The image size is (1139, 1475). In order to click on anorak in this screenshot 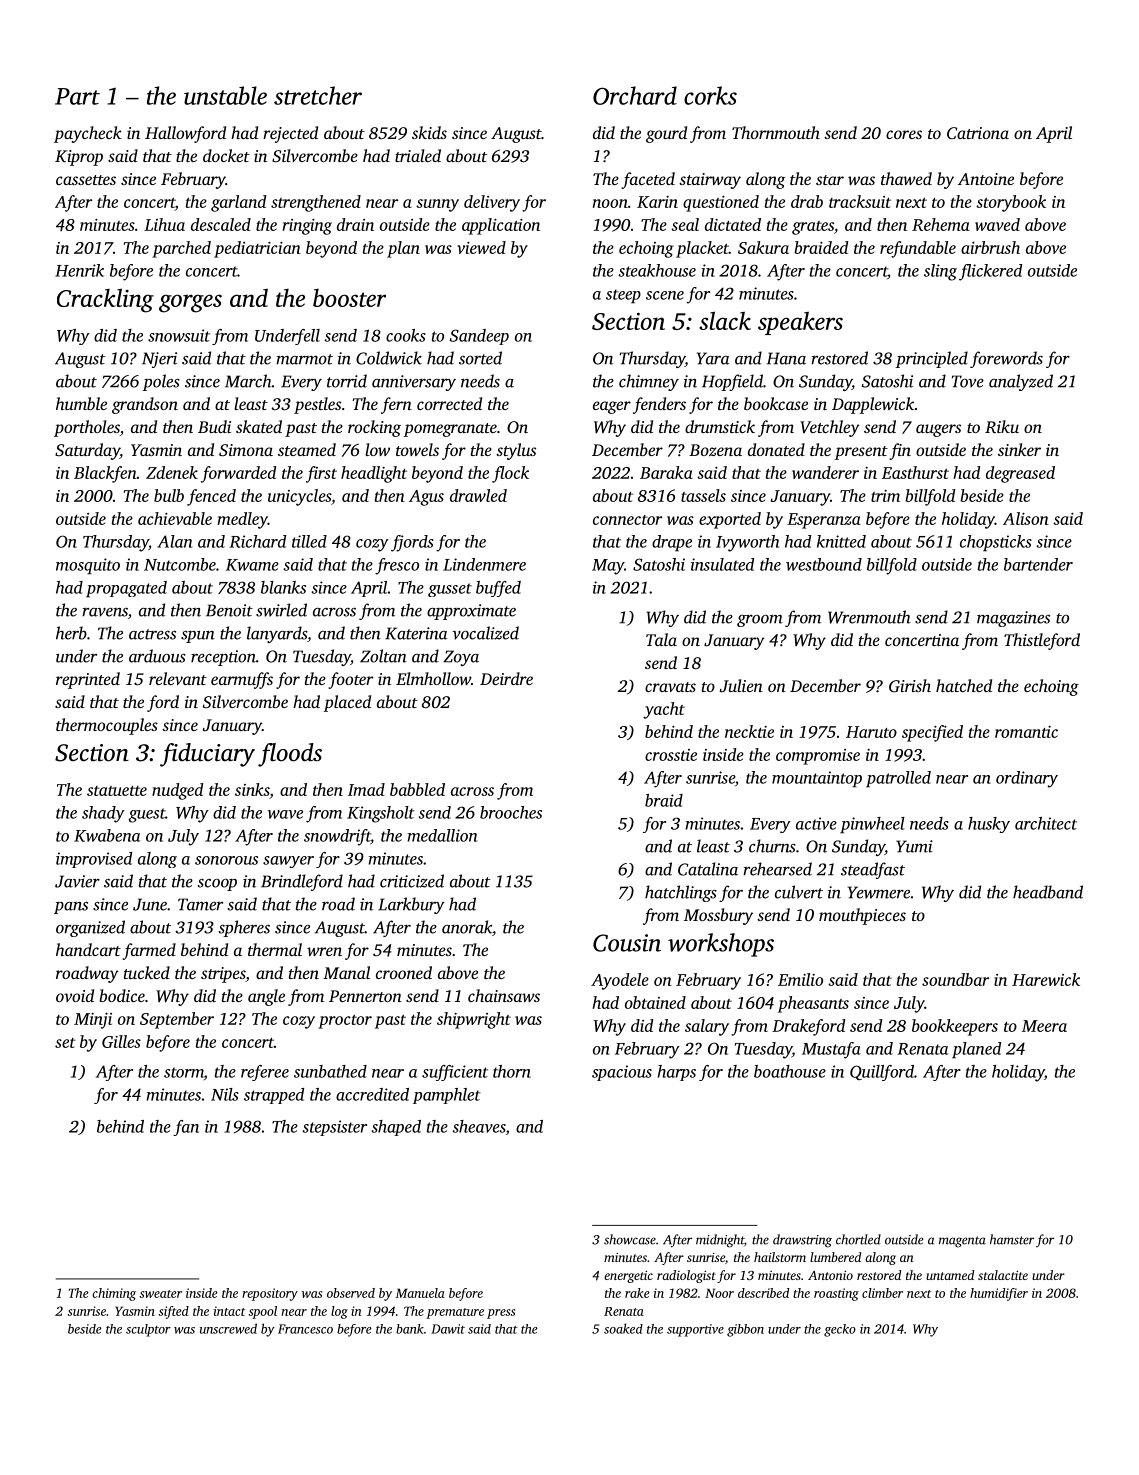, I will do `click(467, 927)`.
